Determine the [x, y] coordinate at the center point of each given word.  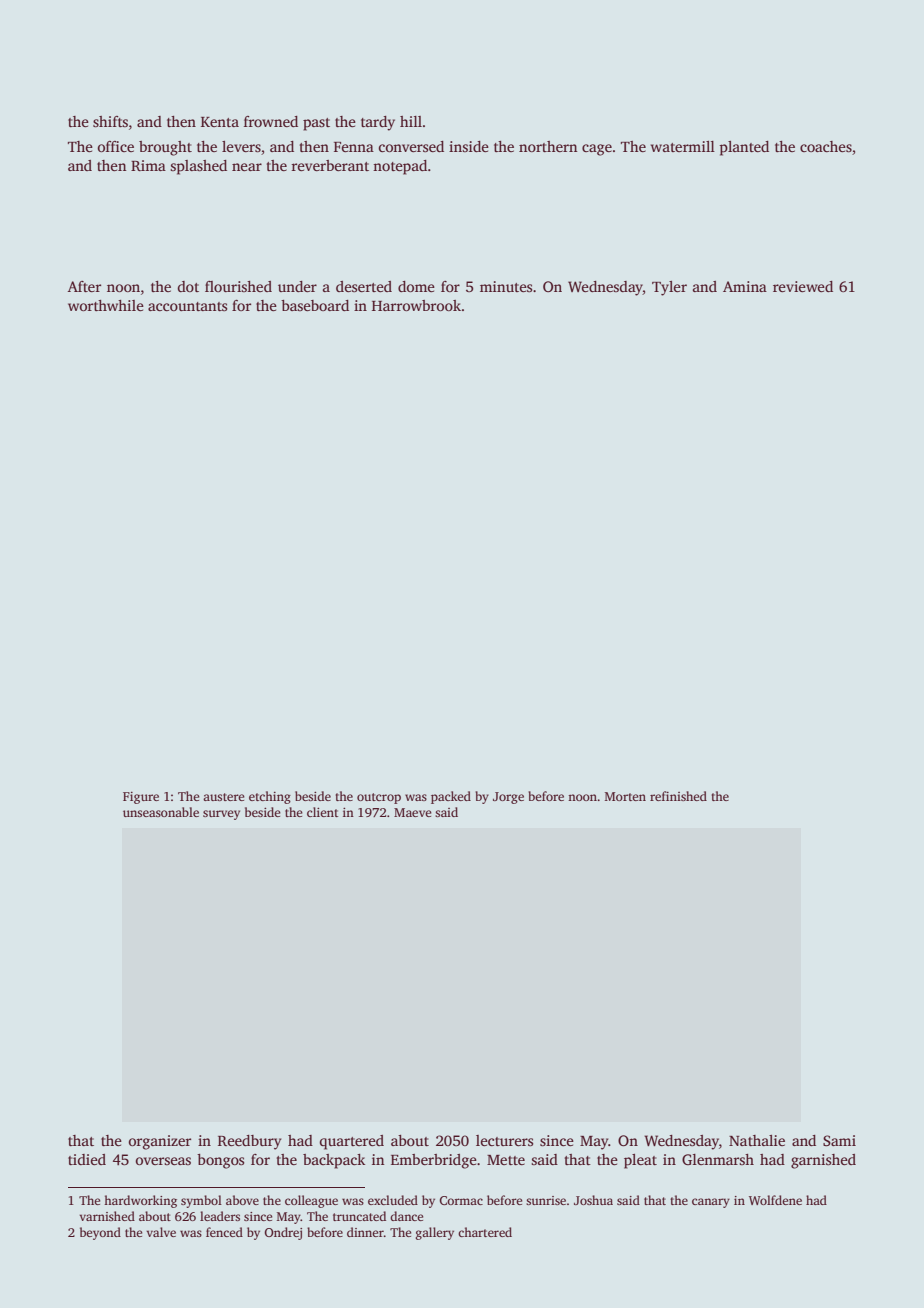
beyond [100, 1233]
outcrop [379, 798]
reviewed [803, 286]
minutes [506, 286]
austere [224, 797]
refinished [678, 796]
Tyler [669, 288]
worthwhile [106, 305]
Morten [625, 796]
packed [451, 797]
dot [188, 286]
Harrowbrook [416, 305]
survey [221, 815]
